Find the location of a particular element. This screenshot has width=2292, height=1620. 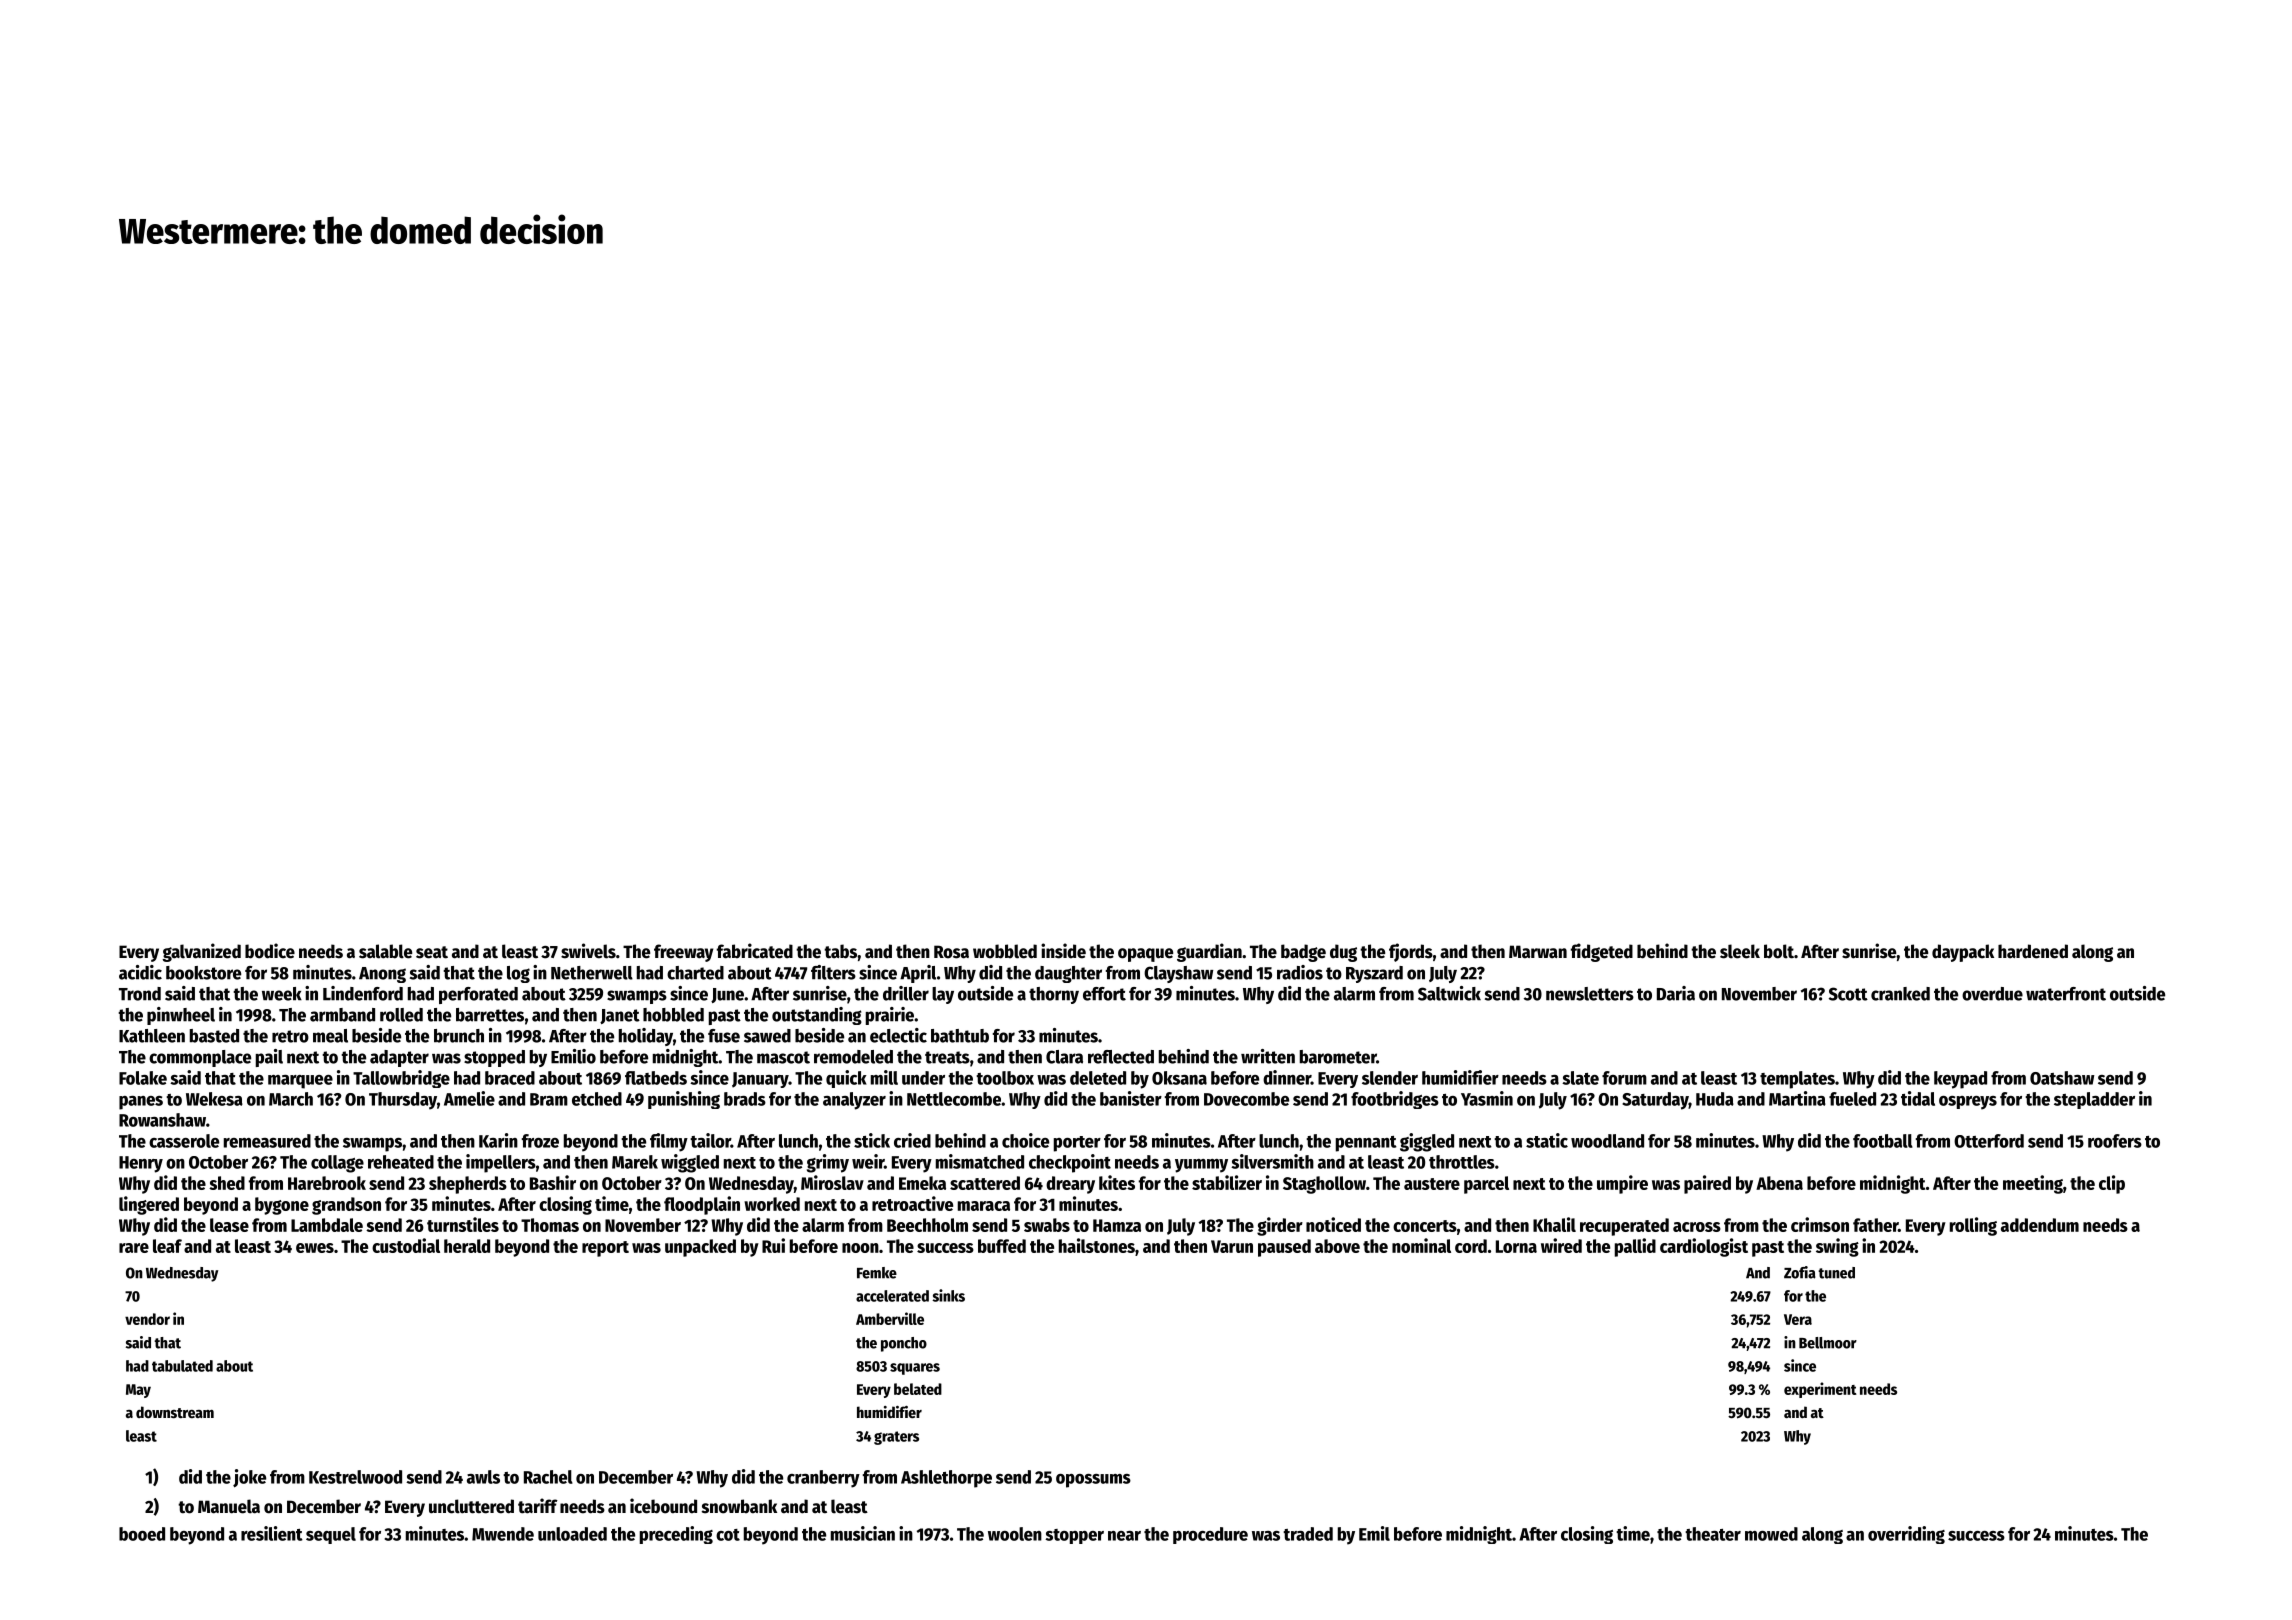

Nettlecombe is located at coordinates (954, 1099).
